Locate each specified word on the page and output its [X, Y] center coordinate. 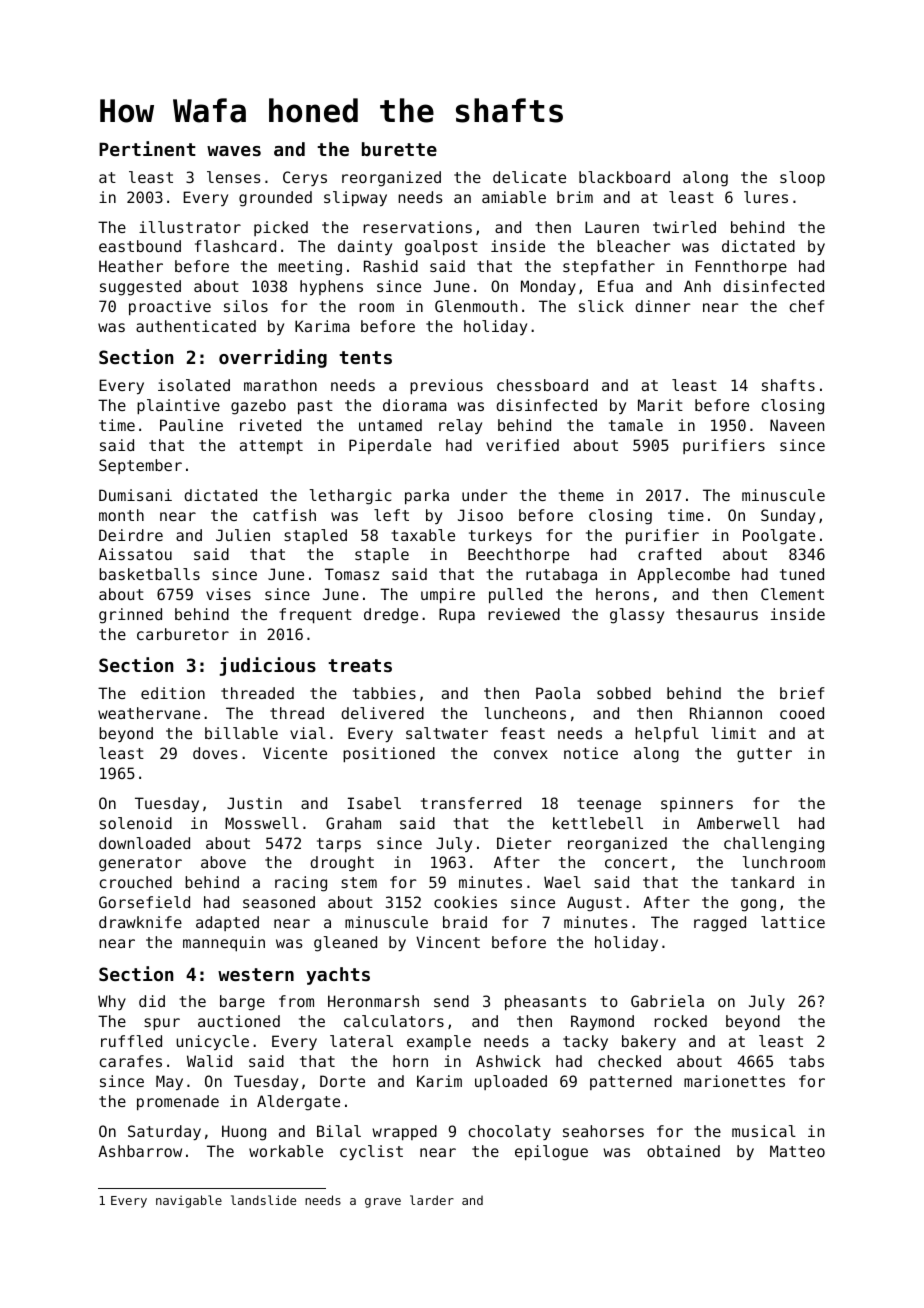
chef [807, 306]
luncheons [525, 713]
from [296, 1001]
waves [234, 151]
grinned [130, 616]
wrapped [404, 1132]
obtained [683, 1151]
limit [733, 733]
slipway [355, 198]
